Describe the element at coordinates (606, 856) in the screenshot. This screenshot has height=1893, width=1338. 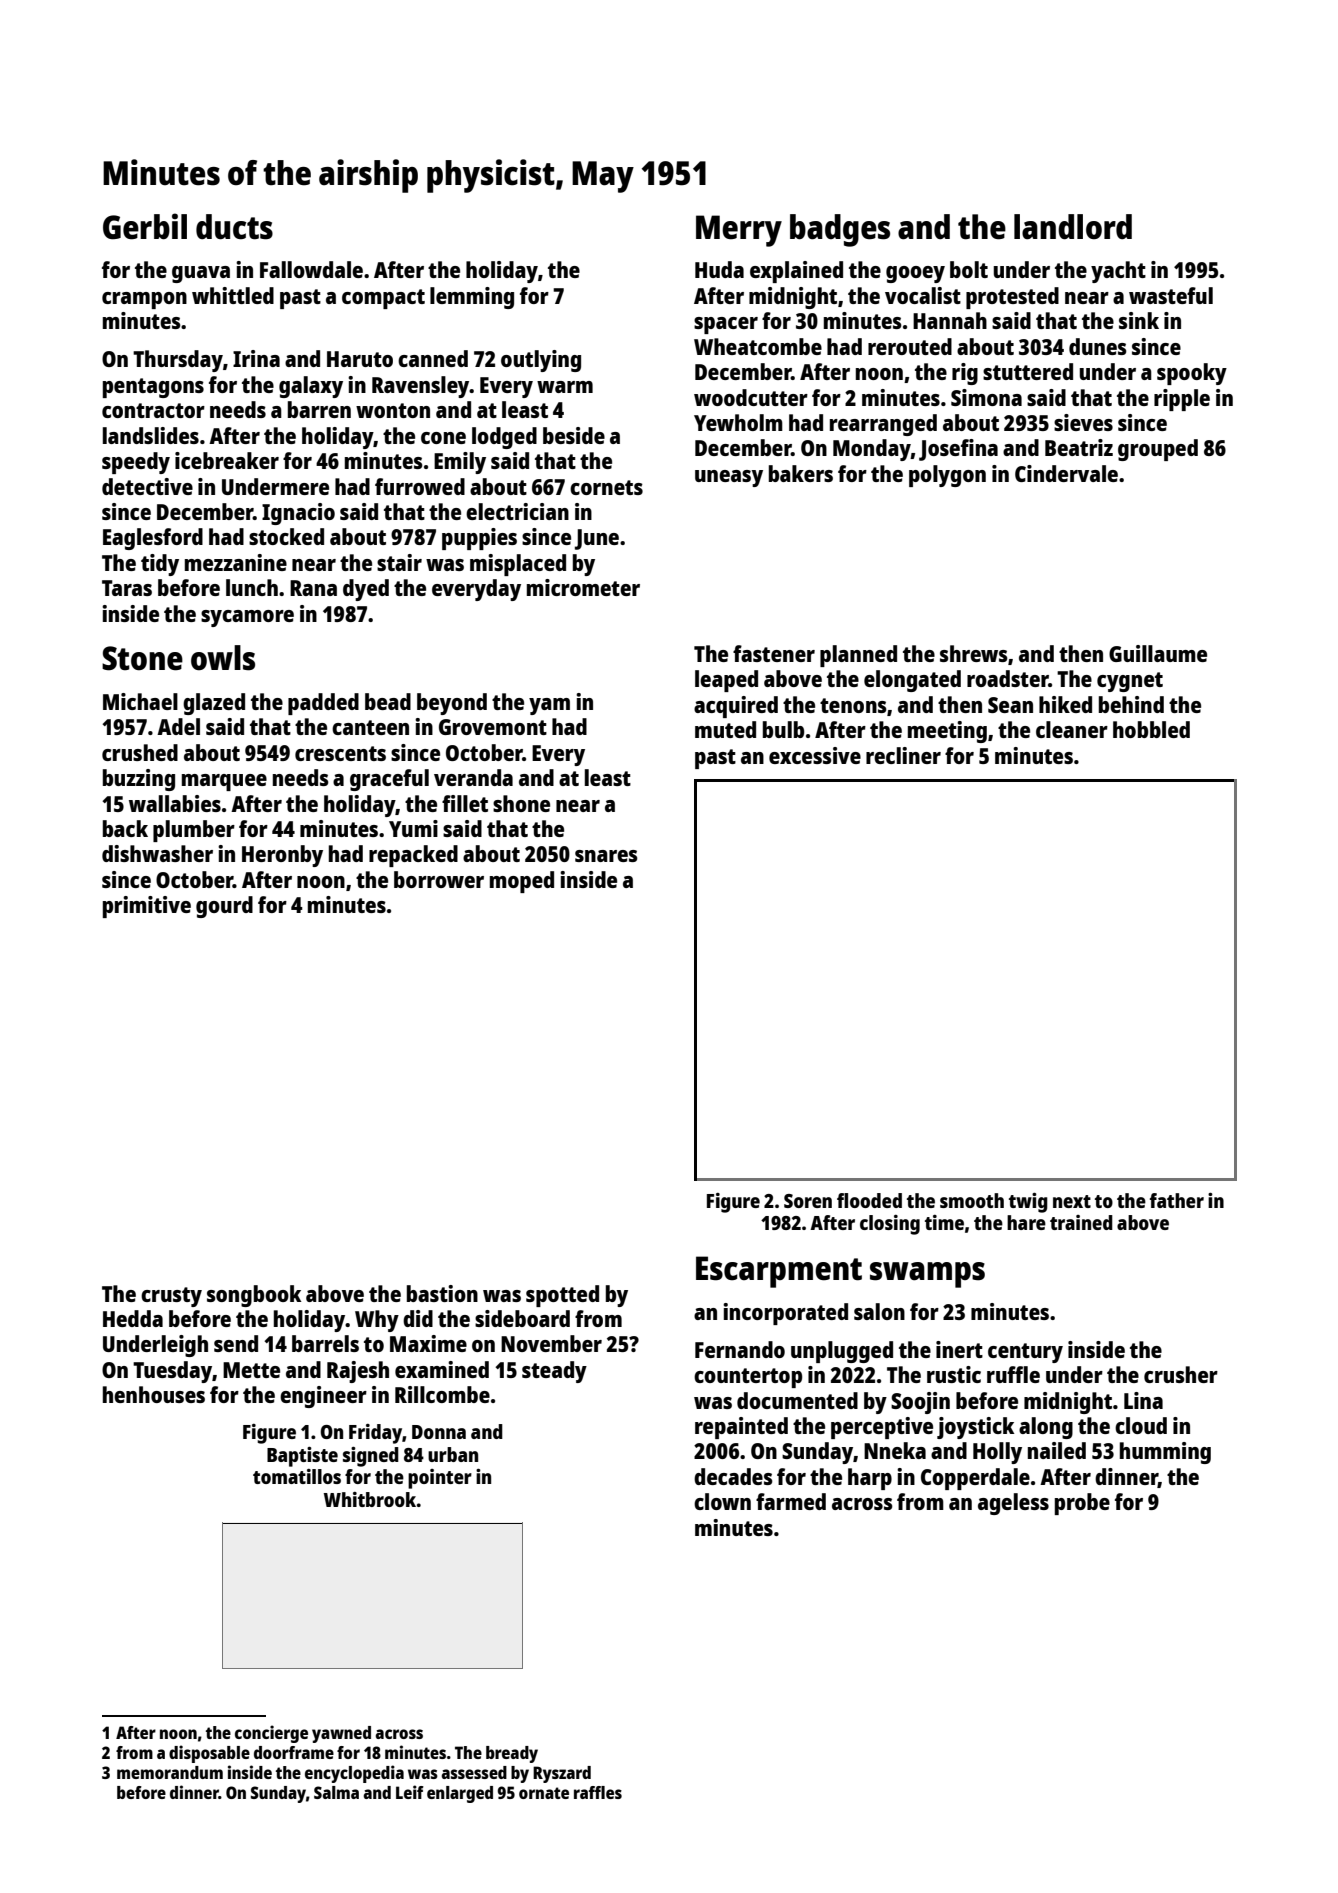
I see `snares` at that location.
